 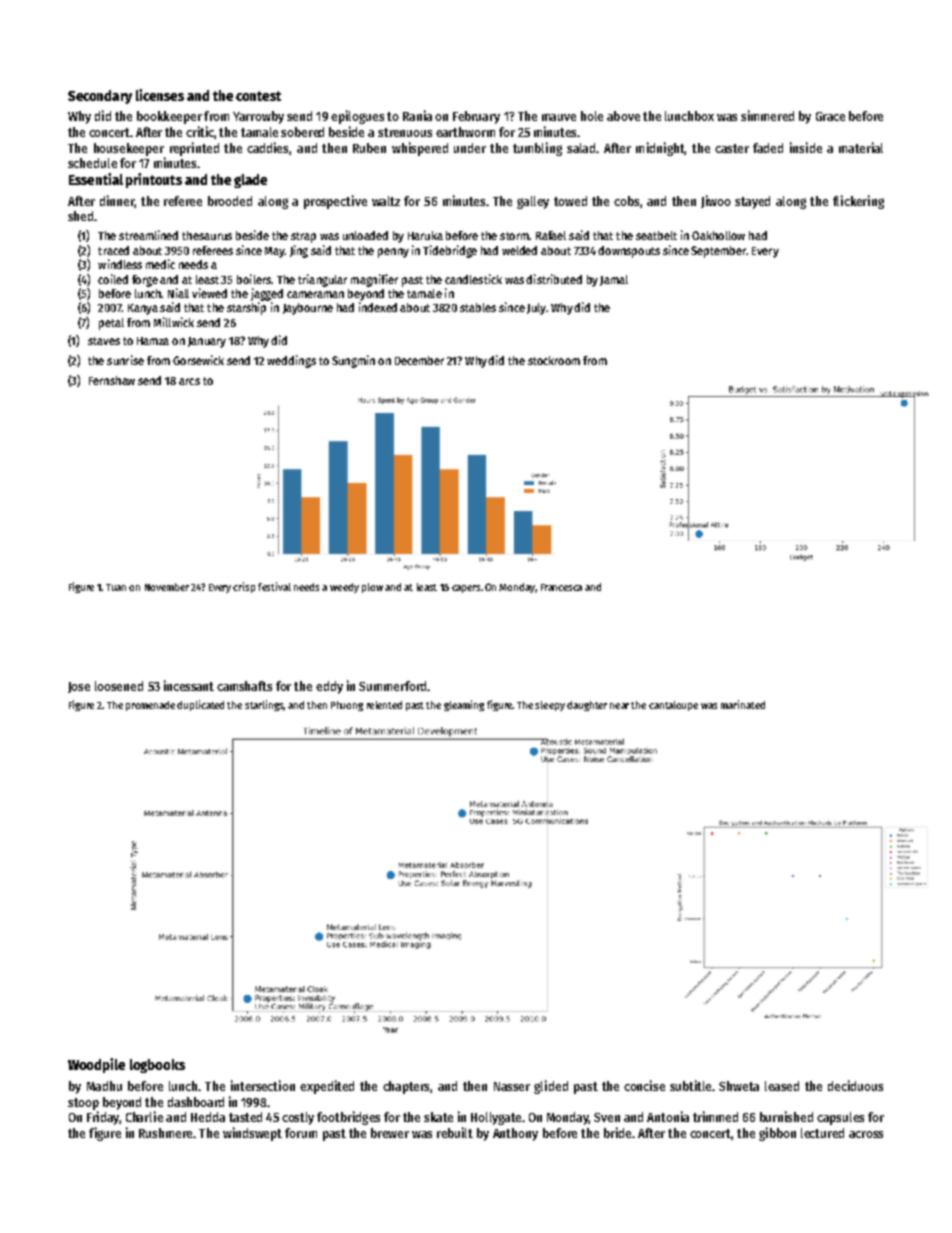 I want to click on sleepy, so click(x=550, y=706).
